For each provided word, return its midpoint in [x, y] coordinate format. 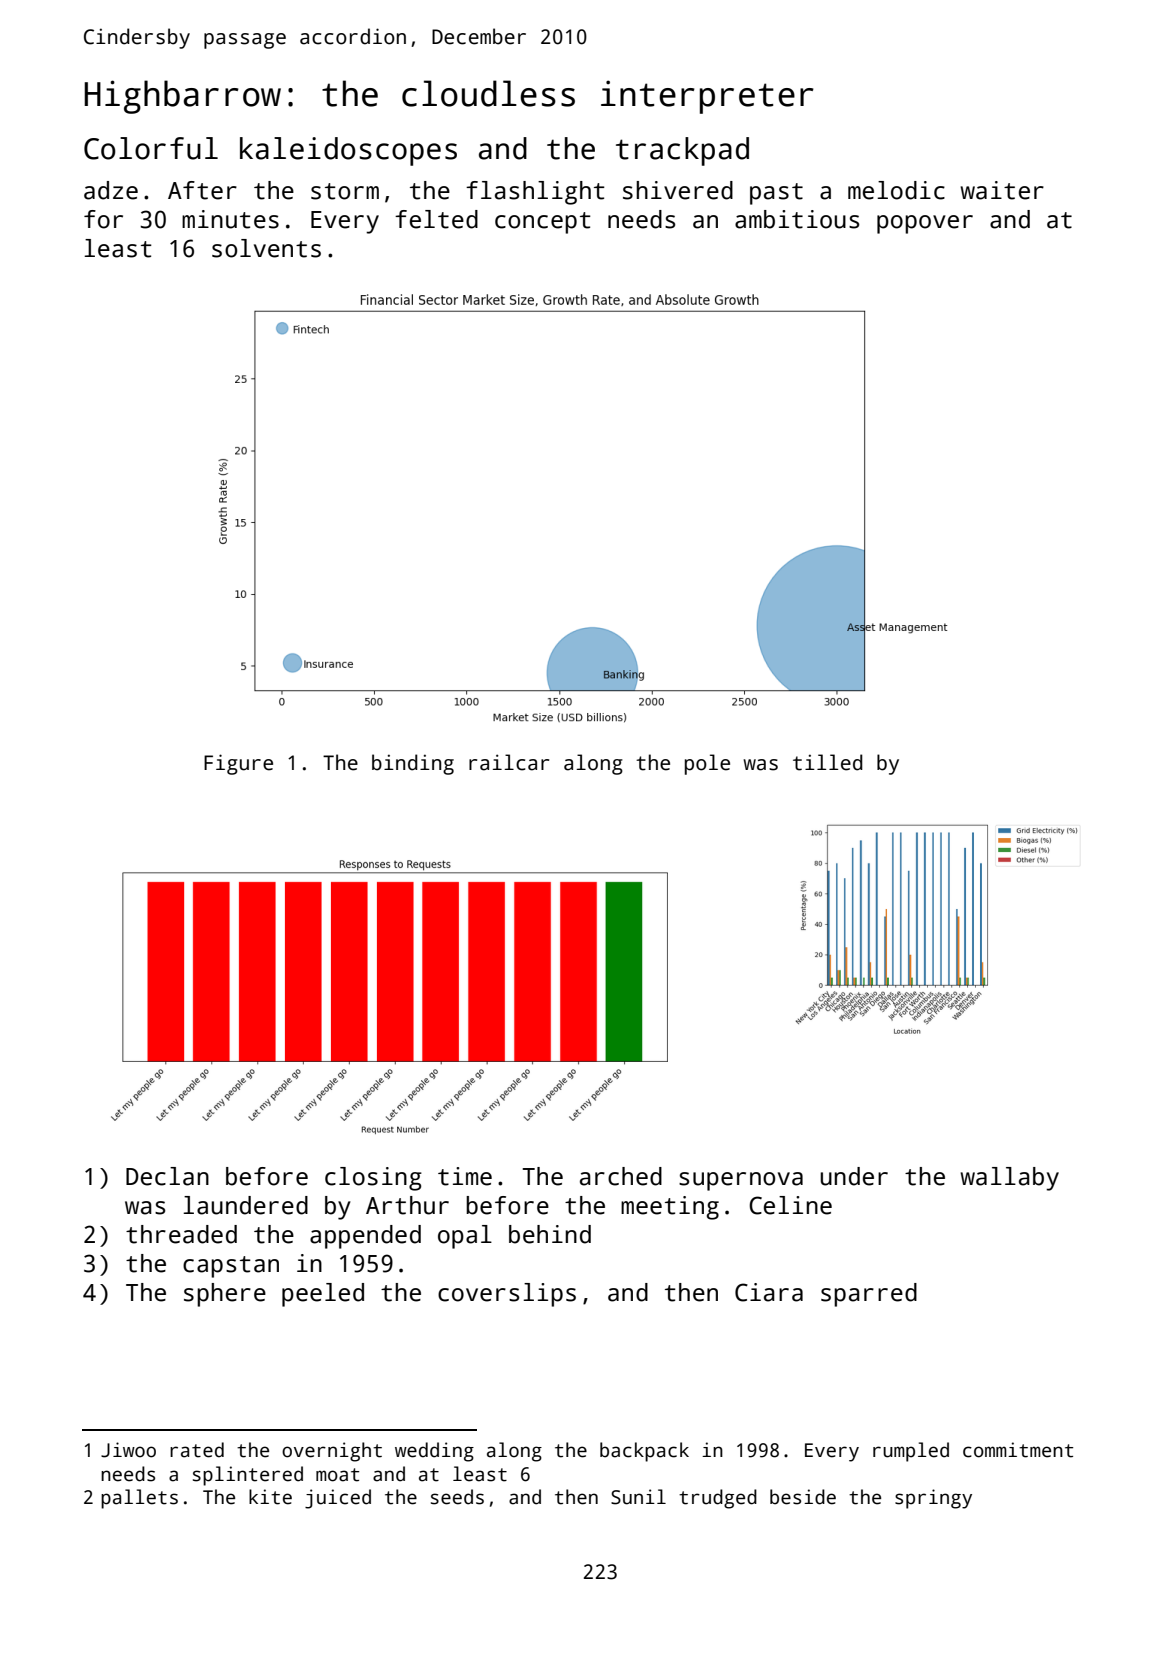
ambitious [797, 219]
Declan [167, 1176]
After [202, 190]
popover [925, 224]
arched [621, 1176]
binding [413, 764]
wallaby [1009, 1179]
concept [543, 223]
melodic [896, 190]
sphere [225, 1295]
